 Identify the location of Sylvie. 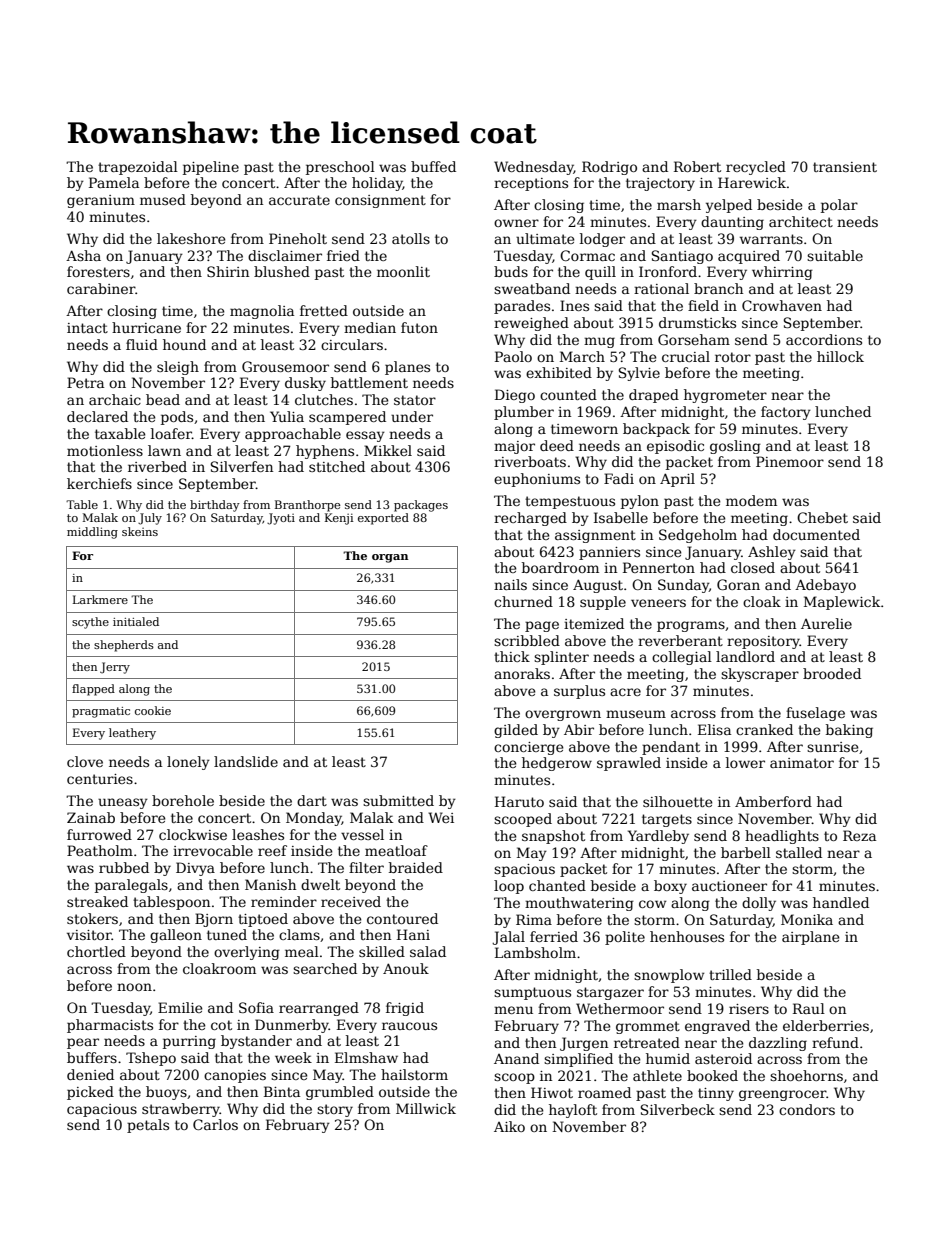
(639, 374).
